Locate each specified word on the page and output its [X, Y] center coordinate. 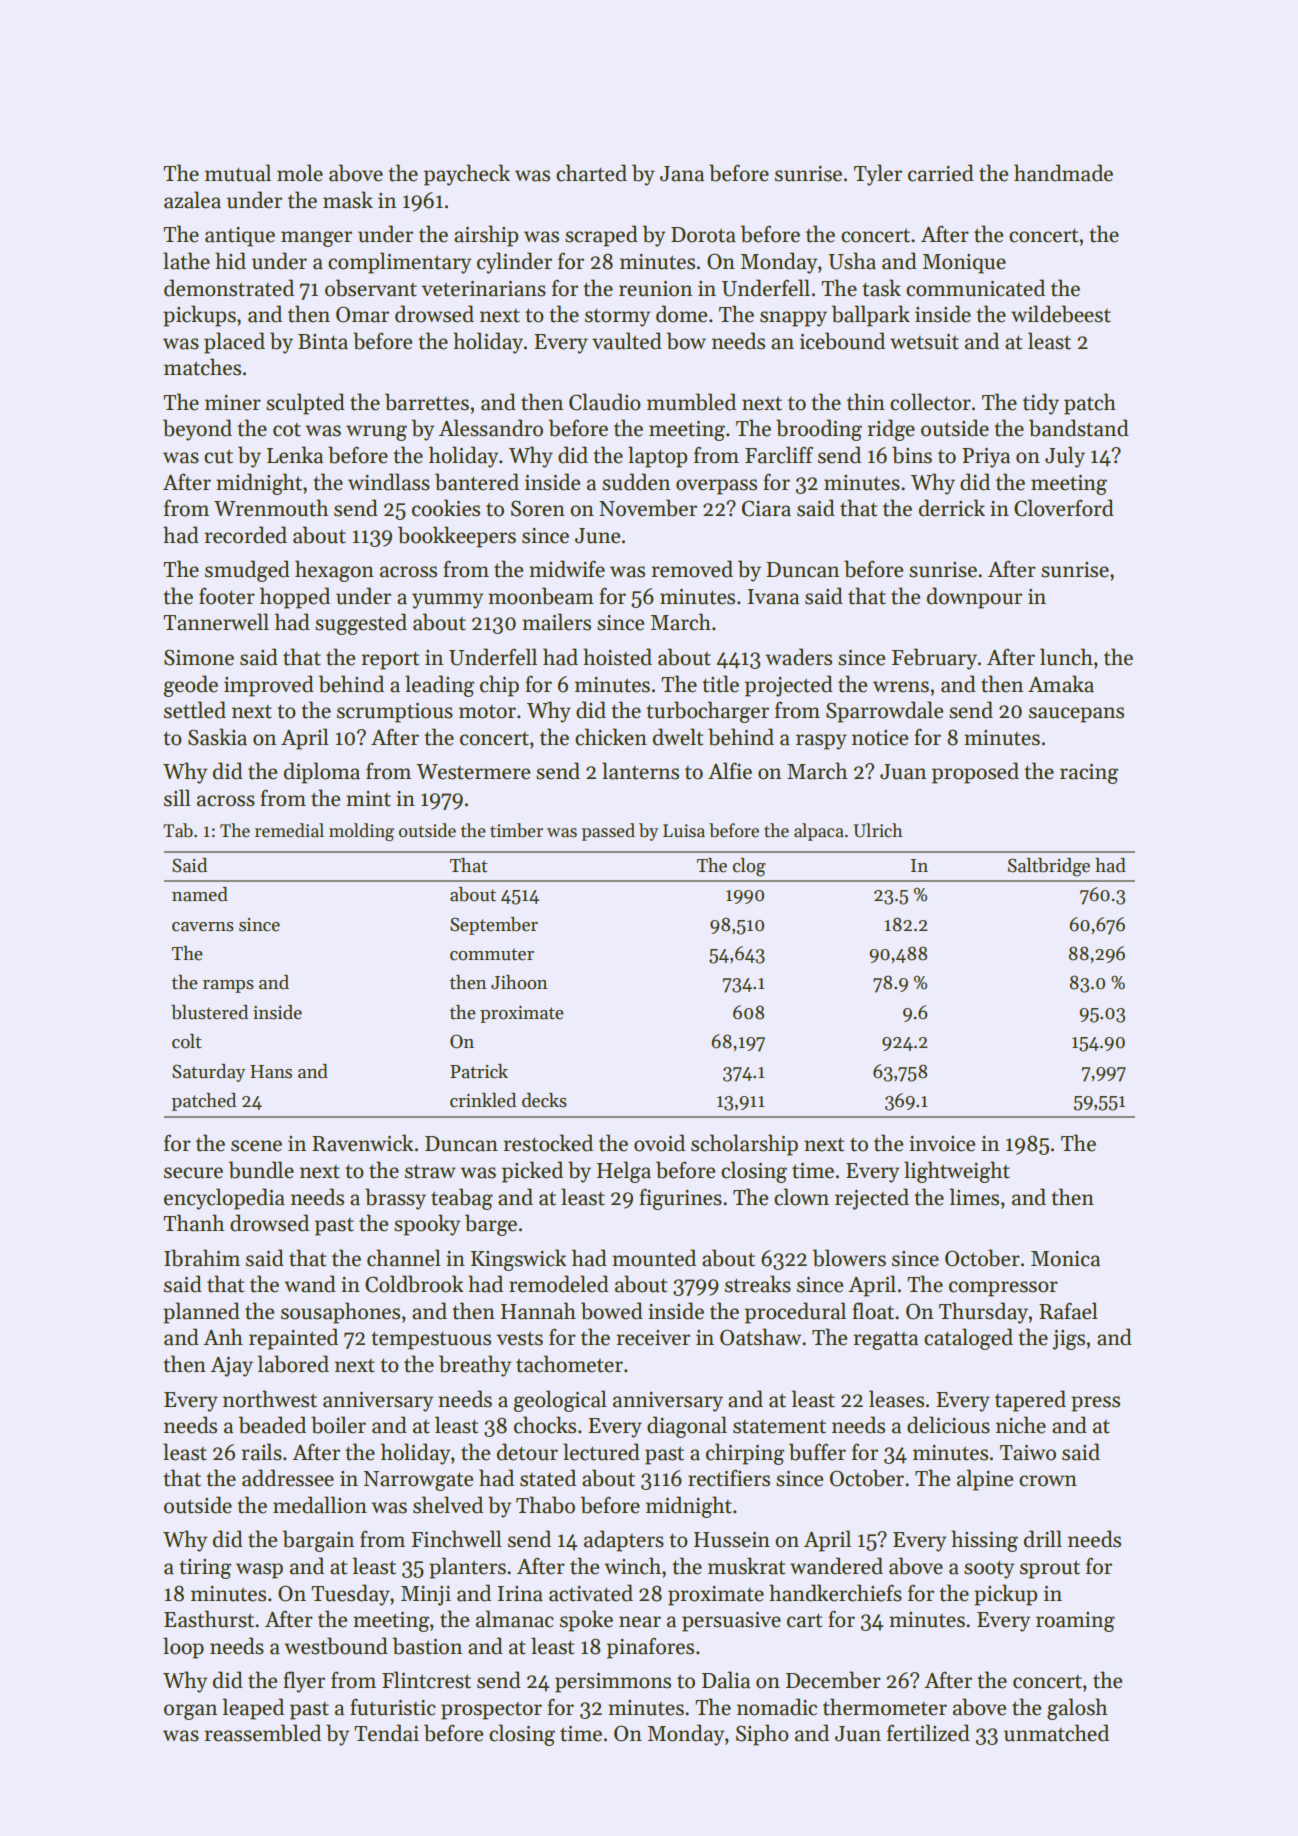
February [934, 659]
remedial [289, 830]
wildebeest [1061, 314]
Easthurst [209, 1619]
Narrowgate [418, 1481]
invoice [942, 1144]
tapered [1030, 1401]
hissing [984, 1541]
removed [692, 569]
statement [779, 1426]
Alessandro [491, 428]
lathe [186, 261]
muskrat [746, 1566]
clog [749, 867]
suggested [361, 624]
